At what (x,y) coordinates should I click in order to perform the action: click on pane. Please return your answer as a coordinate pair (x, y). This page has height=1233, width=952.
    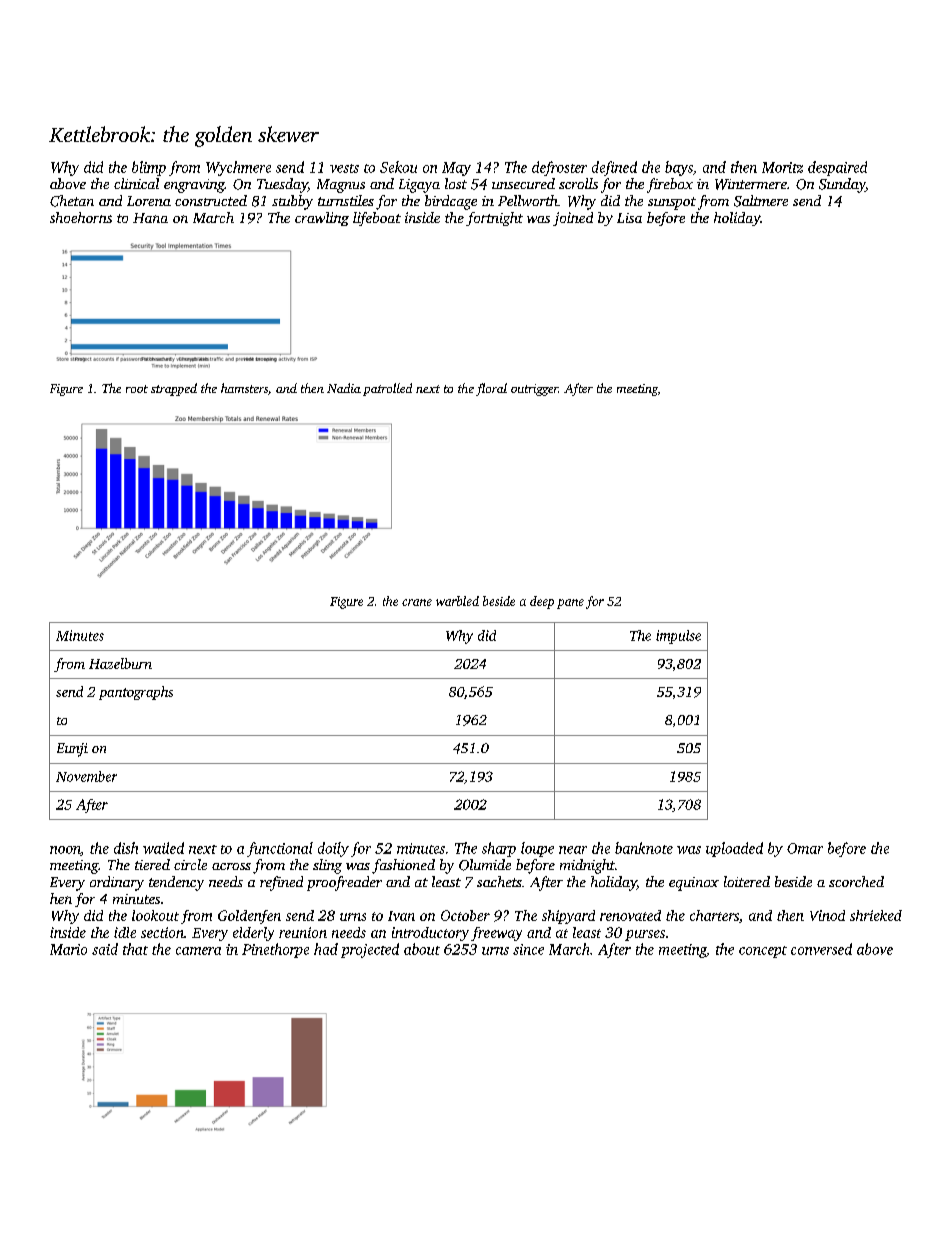
    Looking at the image, I should click on (570, 604).
